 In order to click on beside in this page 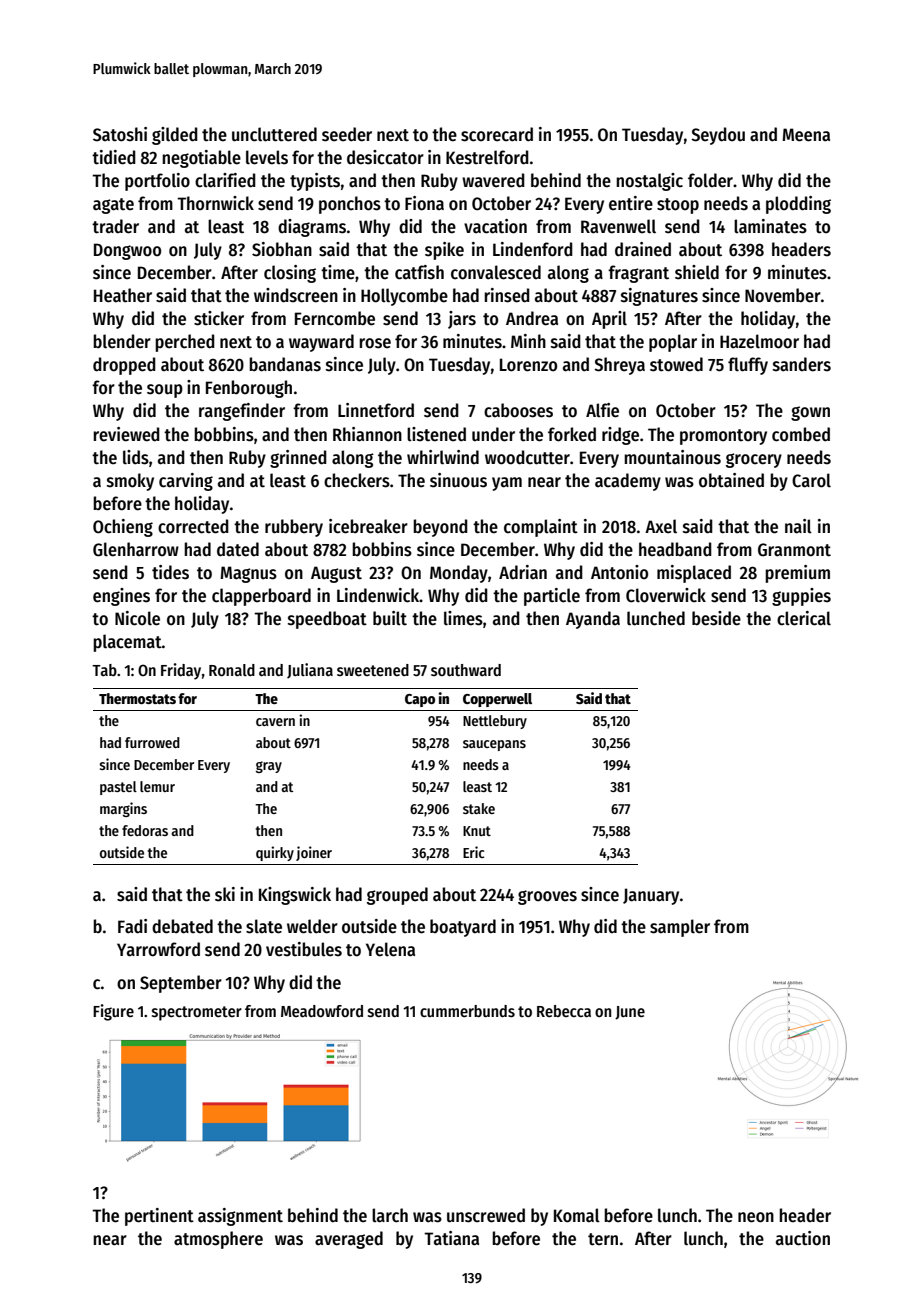, I will do `click(716, 618)`.
